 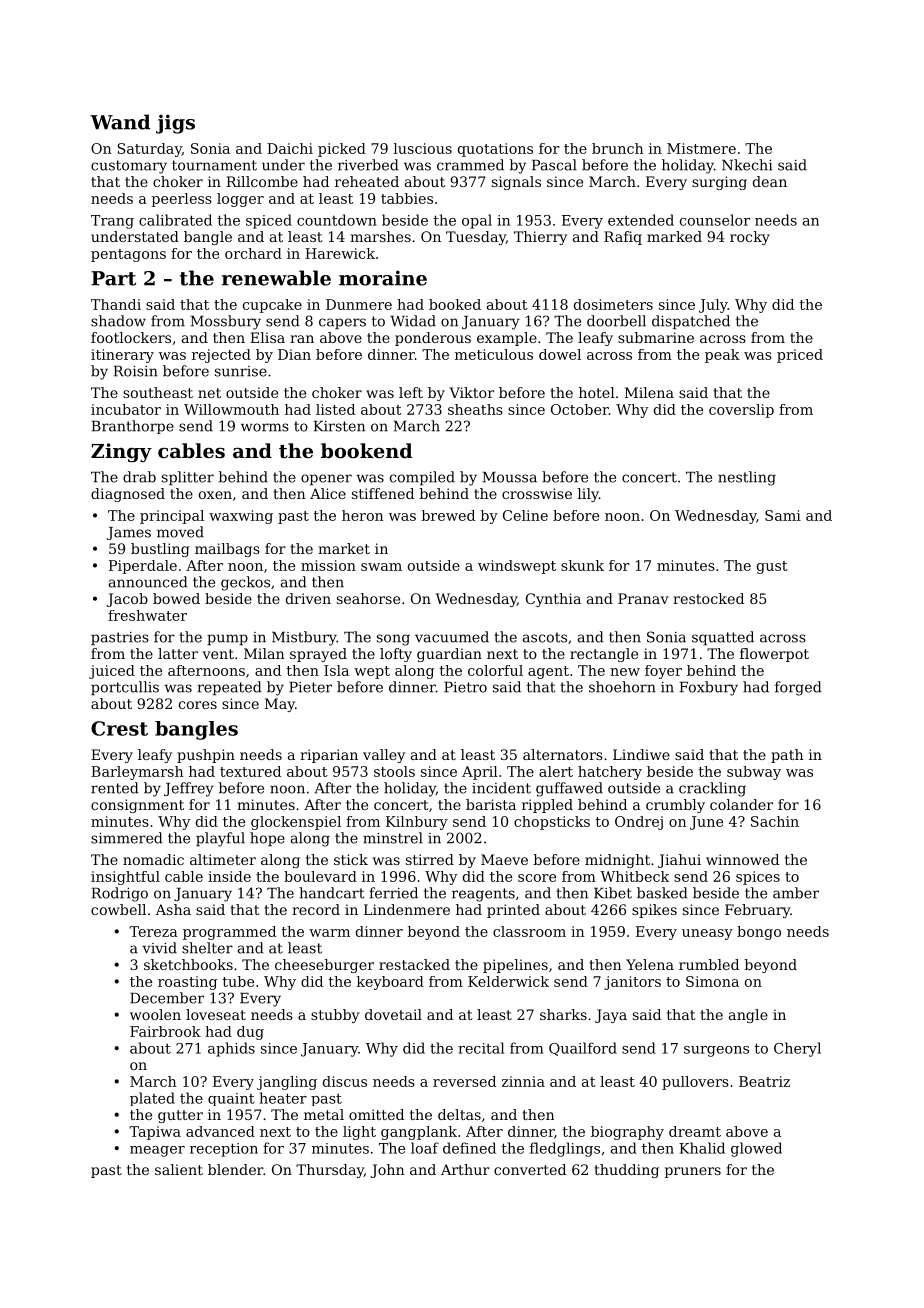 What do you see at coordinates (798, 688) in the document?
I see `forged` at bounding box center [798, 688].
